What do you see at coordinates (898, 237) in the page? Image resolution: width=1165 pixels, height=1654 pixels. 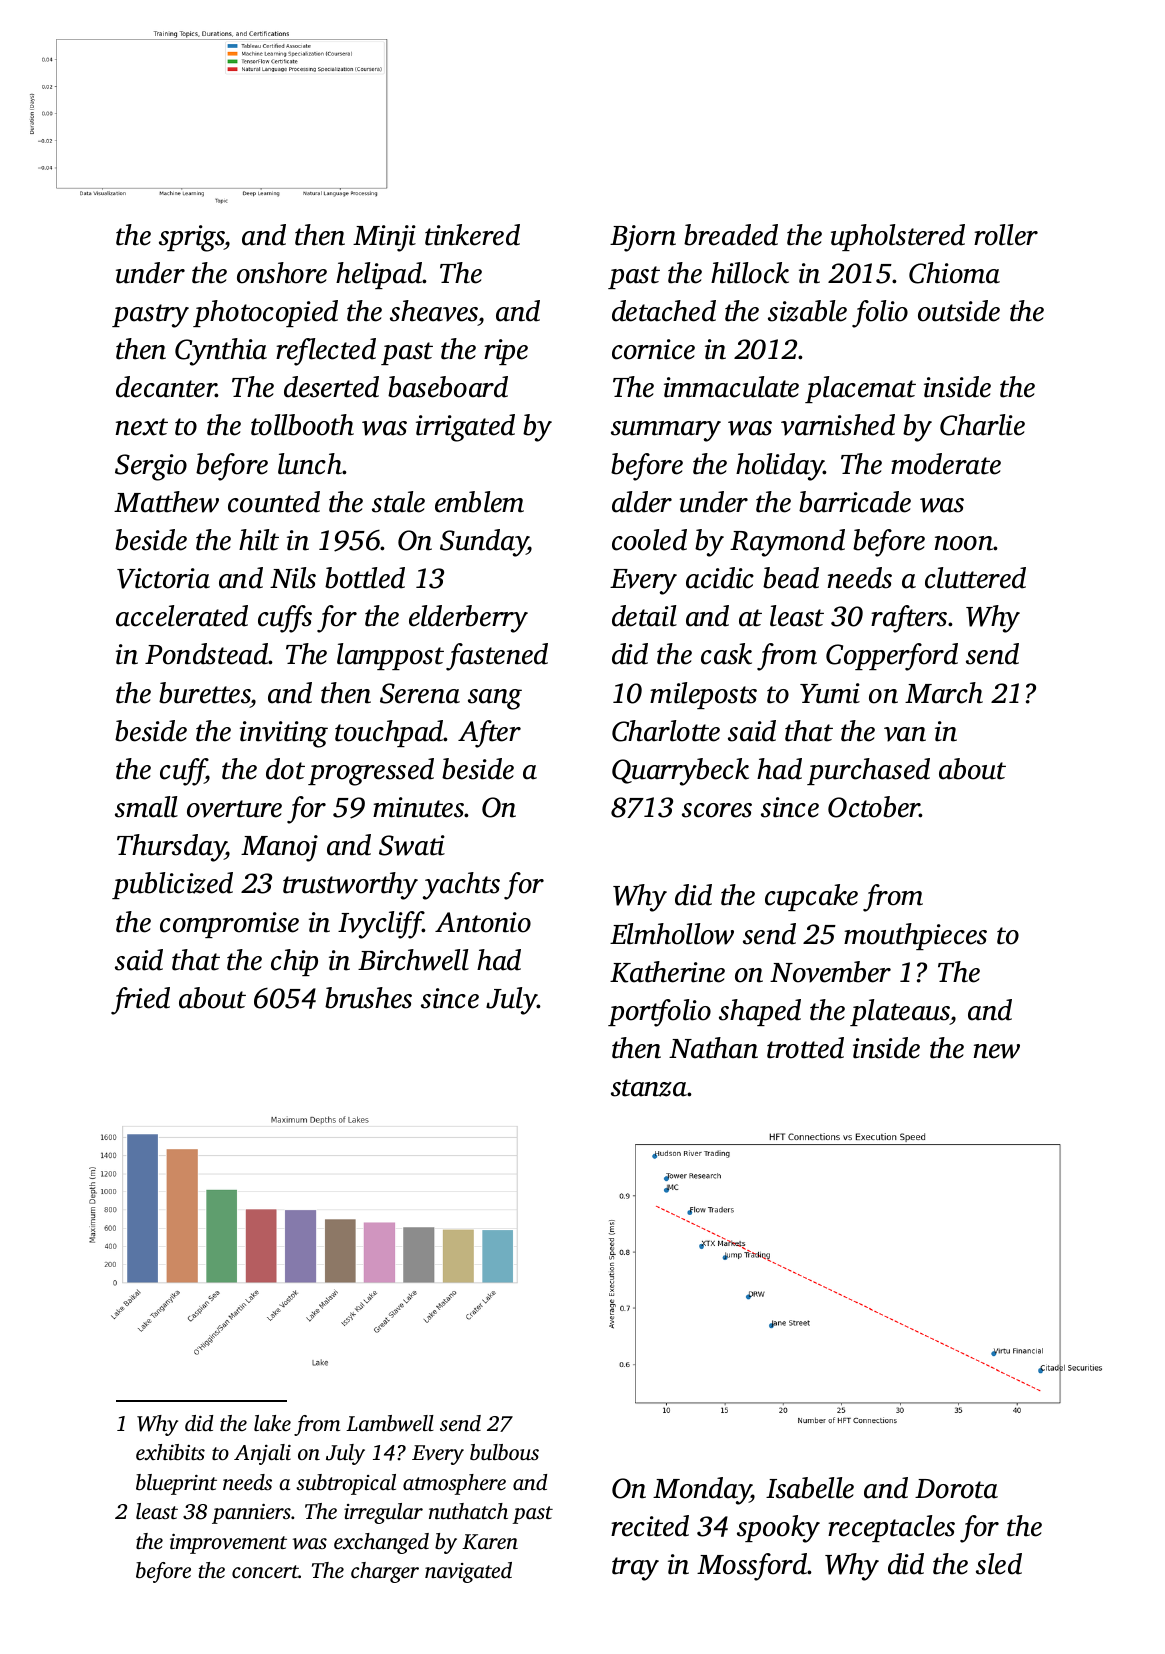 I see `upholstered` at bounding box center [898, 237].
